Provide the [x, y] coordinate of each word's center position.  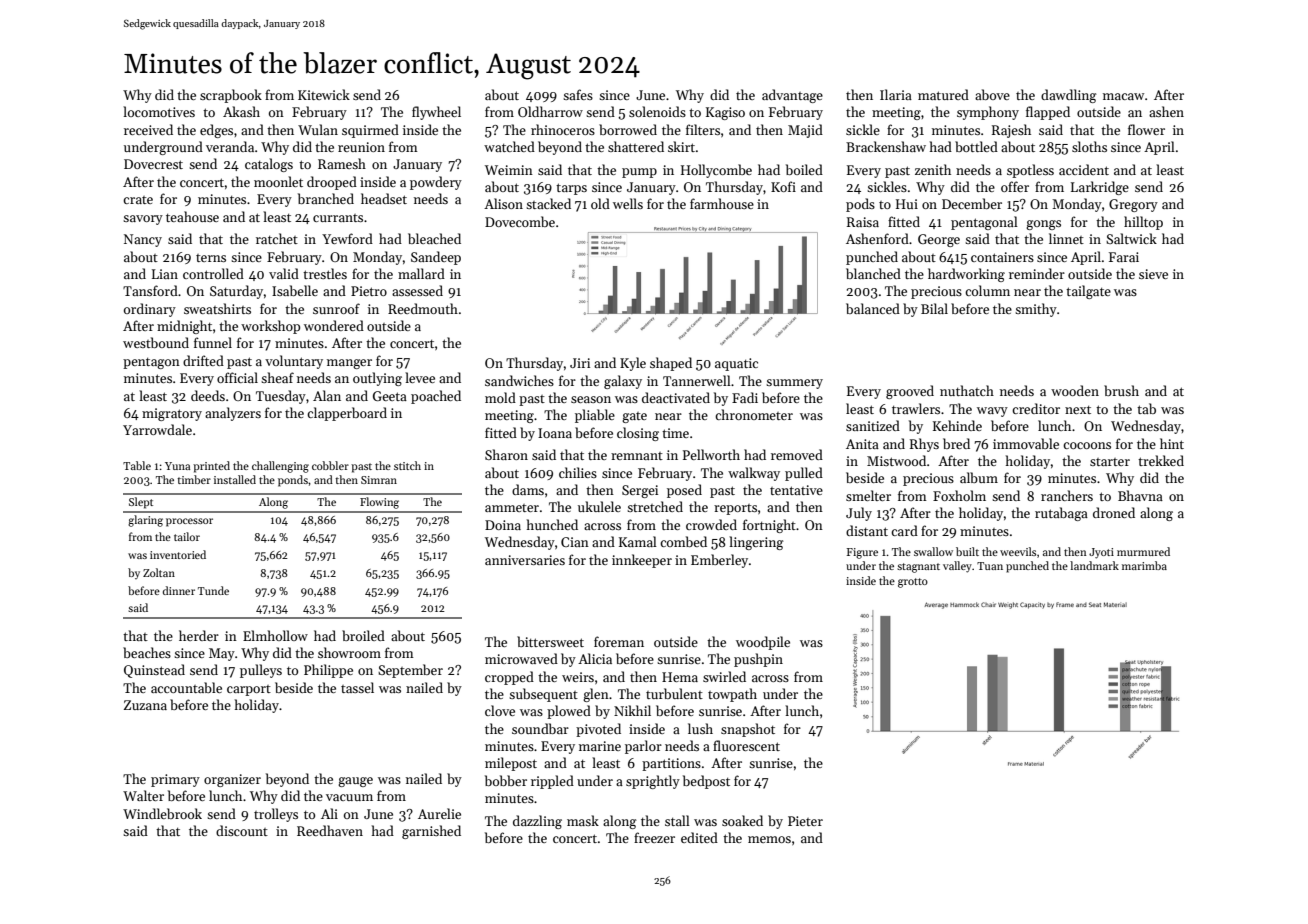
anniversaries [525, 560]
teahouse [192, 216]
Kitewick [324, 94]
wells [628, 203]
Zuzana [145, 705]
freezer [654, 837]
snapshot [748, 730]
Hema [680, 677]
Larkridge [1100, 188]
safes [578, 94]
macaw [1123, 96]
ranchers [1067, 495]
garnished [431, 832]
